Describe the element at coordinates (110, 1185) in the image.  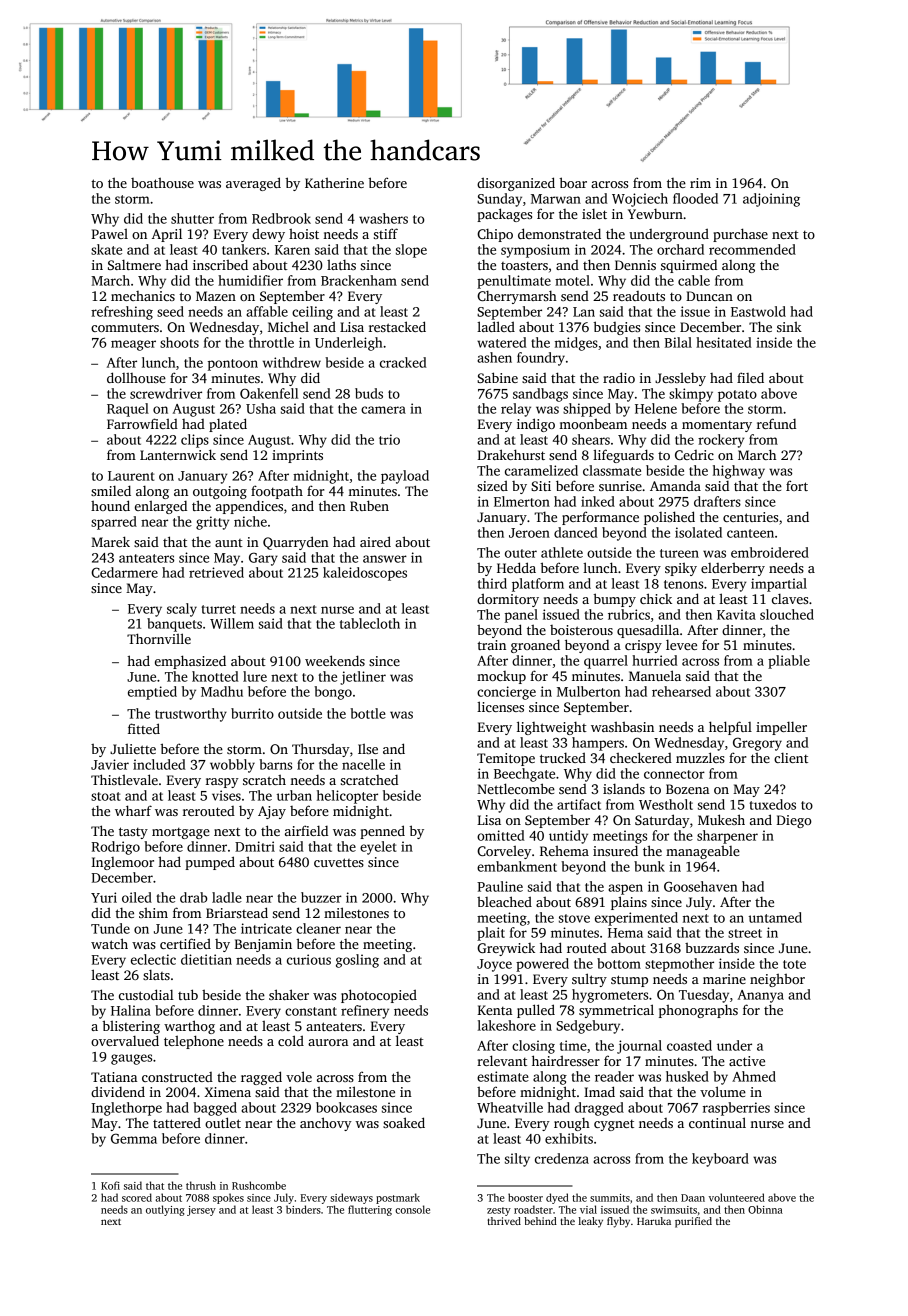
I see `Kofi` at that location.
